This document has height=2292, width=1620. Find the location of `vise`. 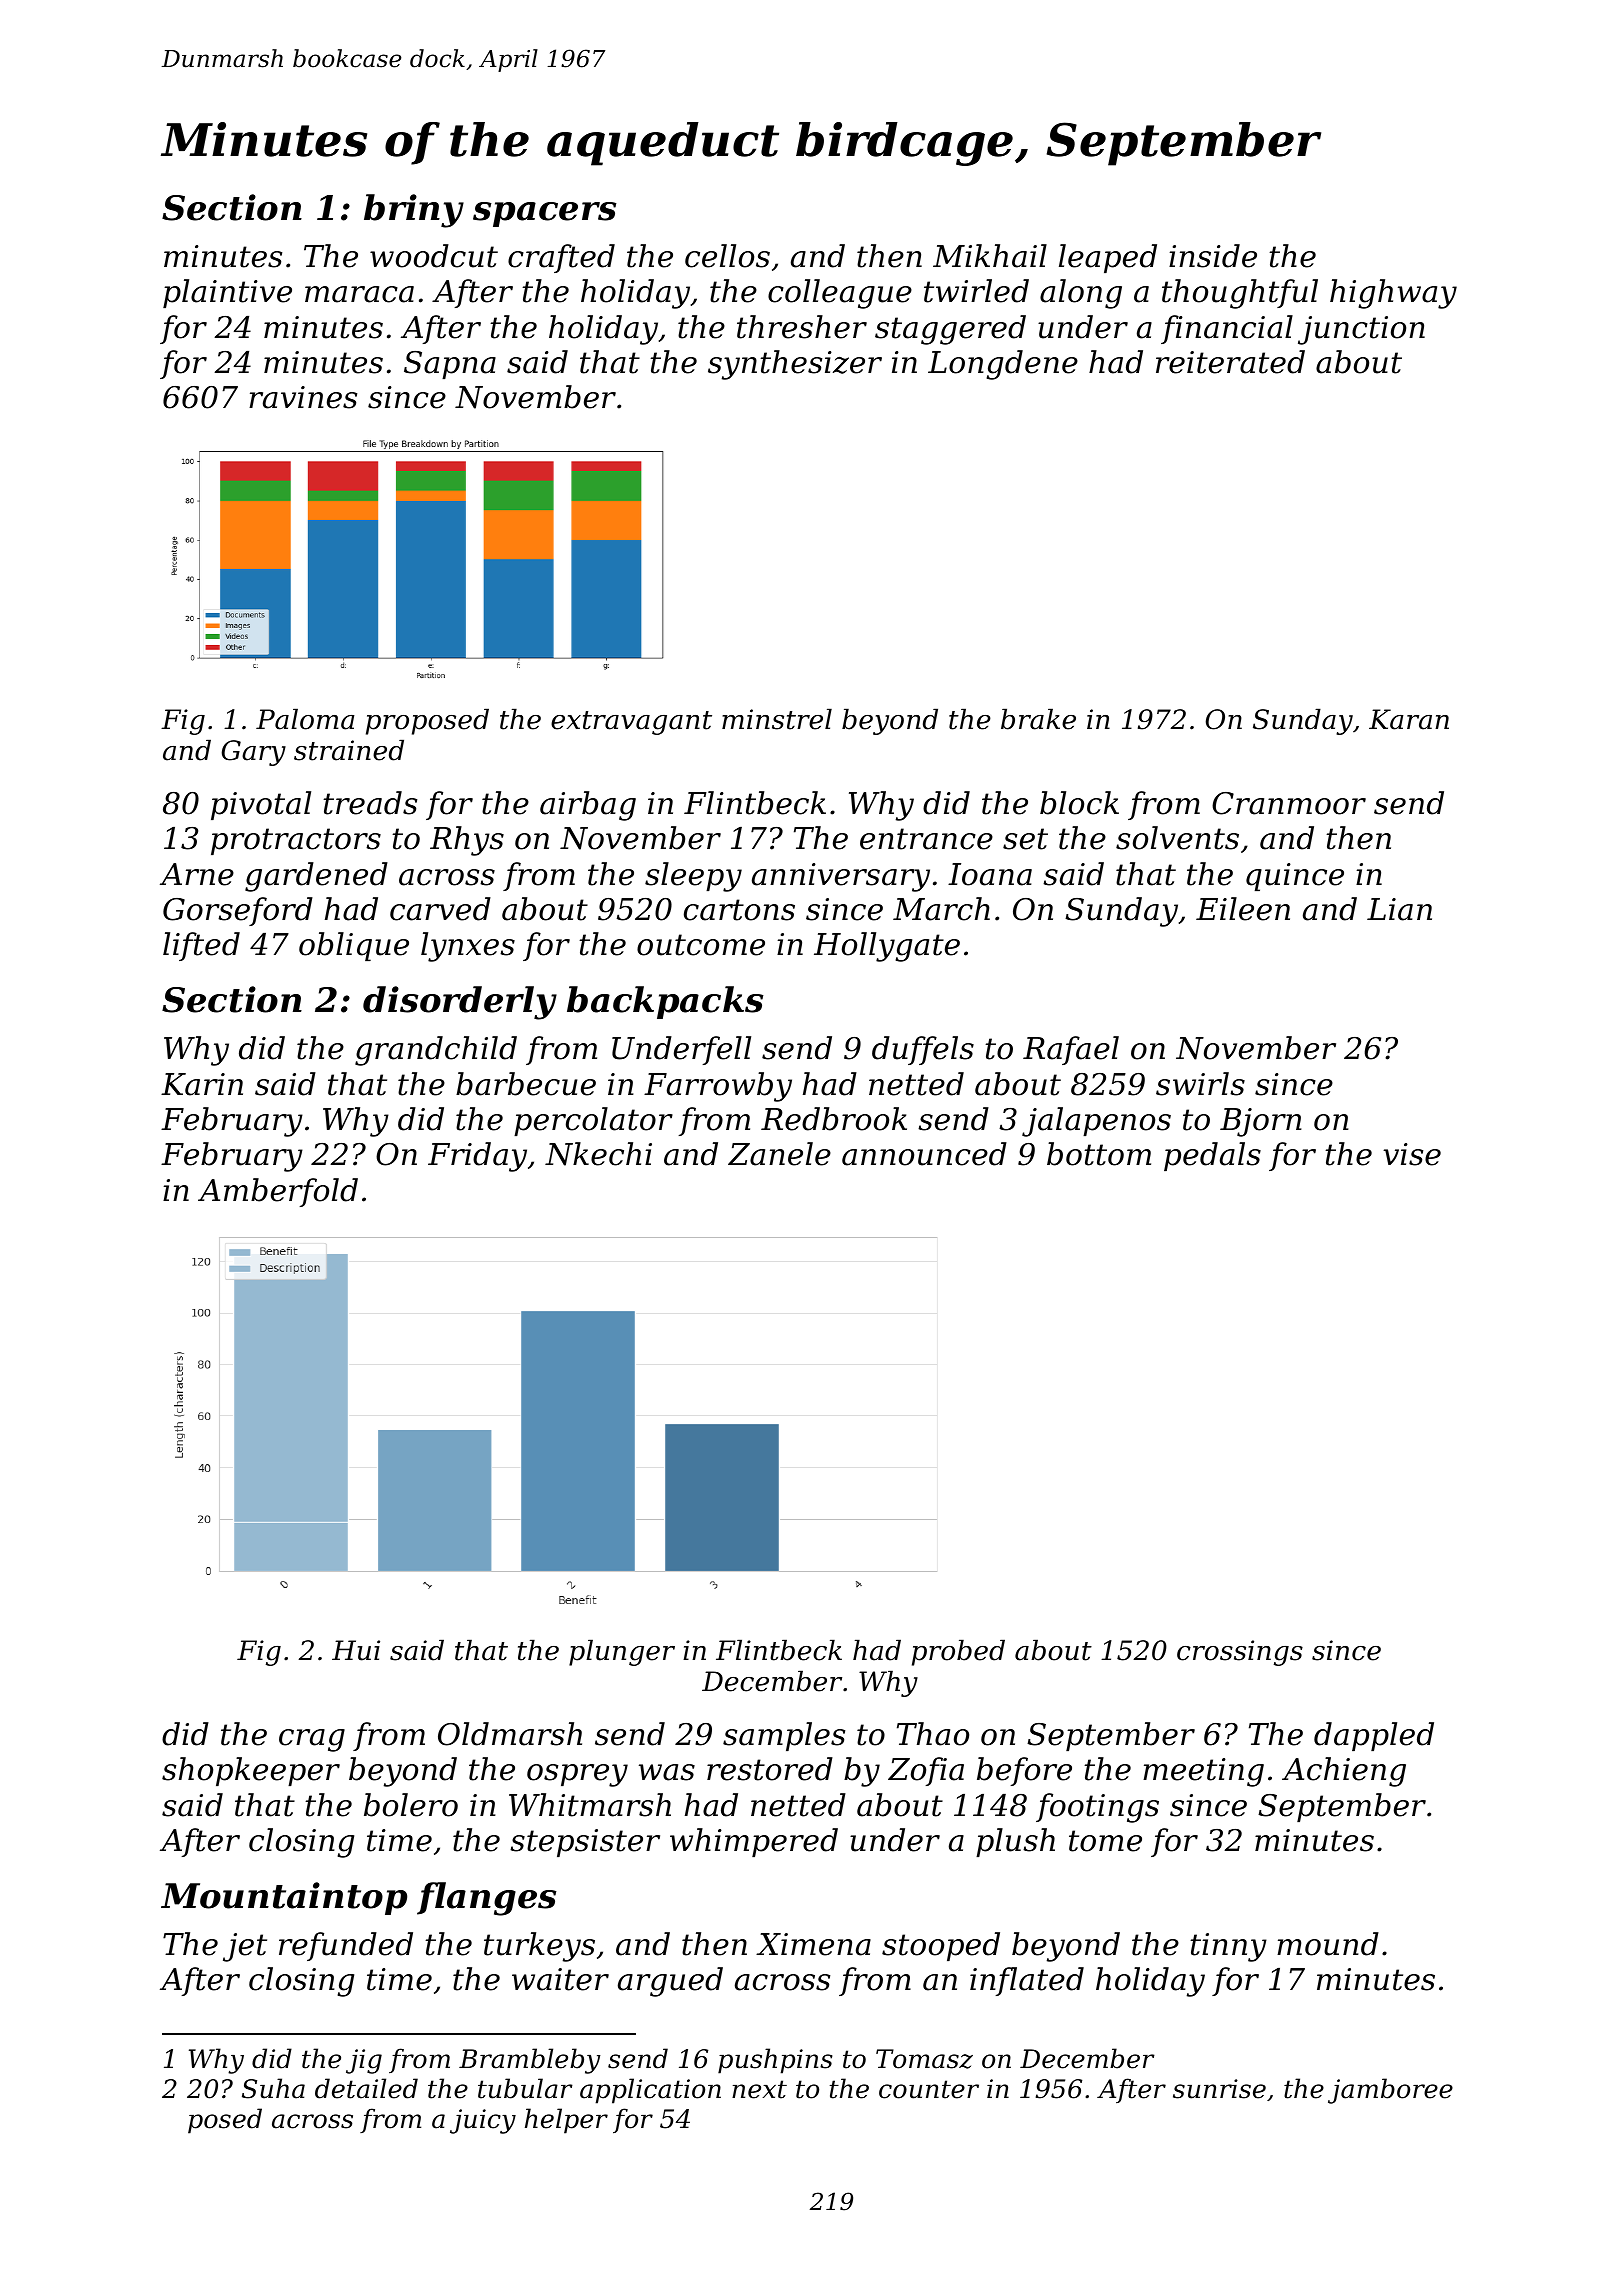

vise is located at coordinates (1412, 1154).
